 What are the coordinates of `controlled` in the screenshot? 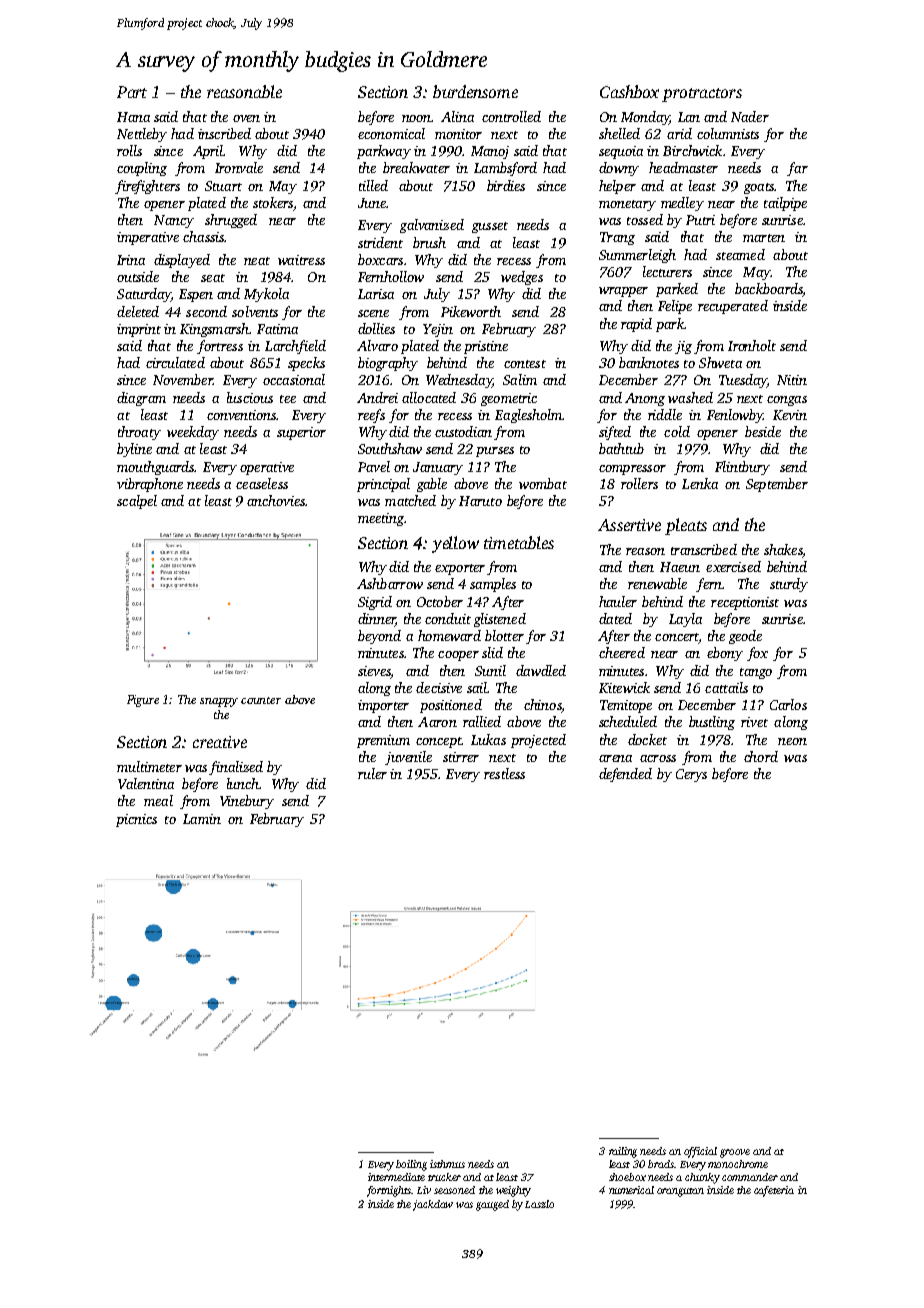 It's located at (511, 116).
